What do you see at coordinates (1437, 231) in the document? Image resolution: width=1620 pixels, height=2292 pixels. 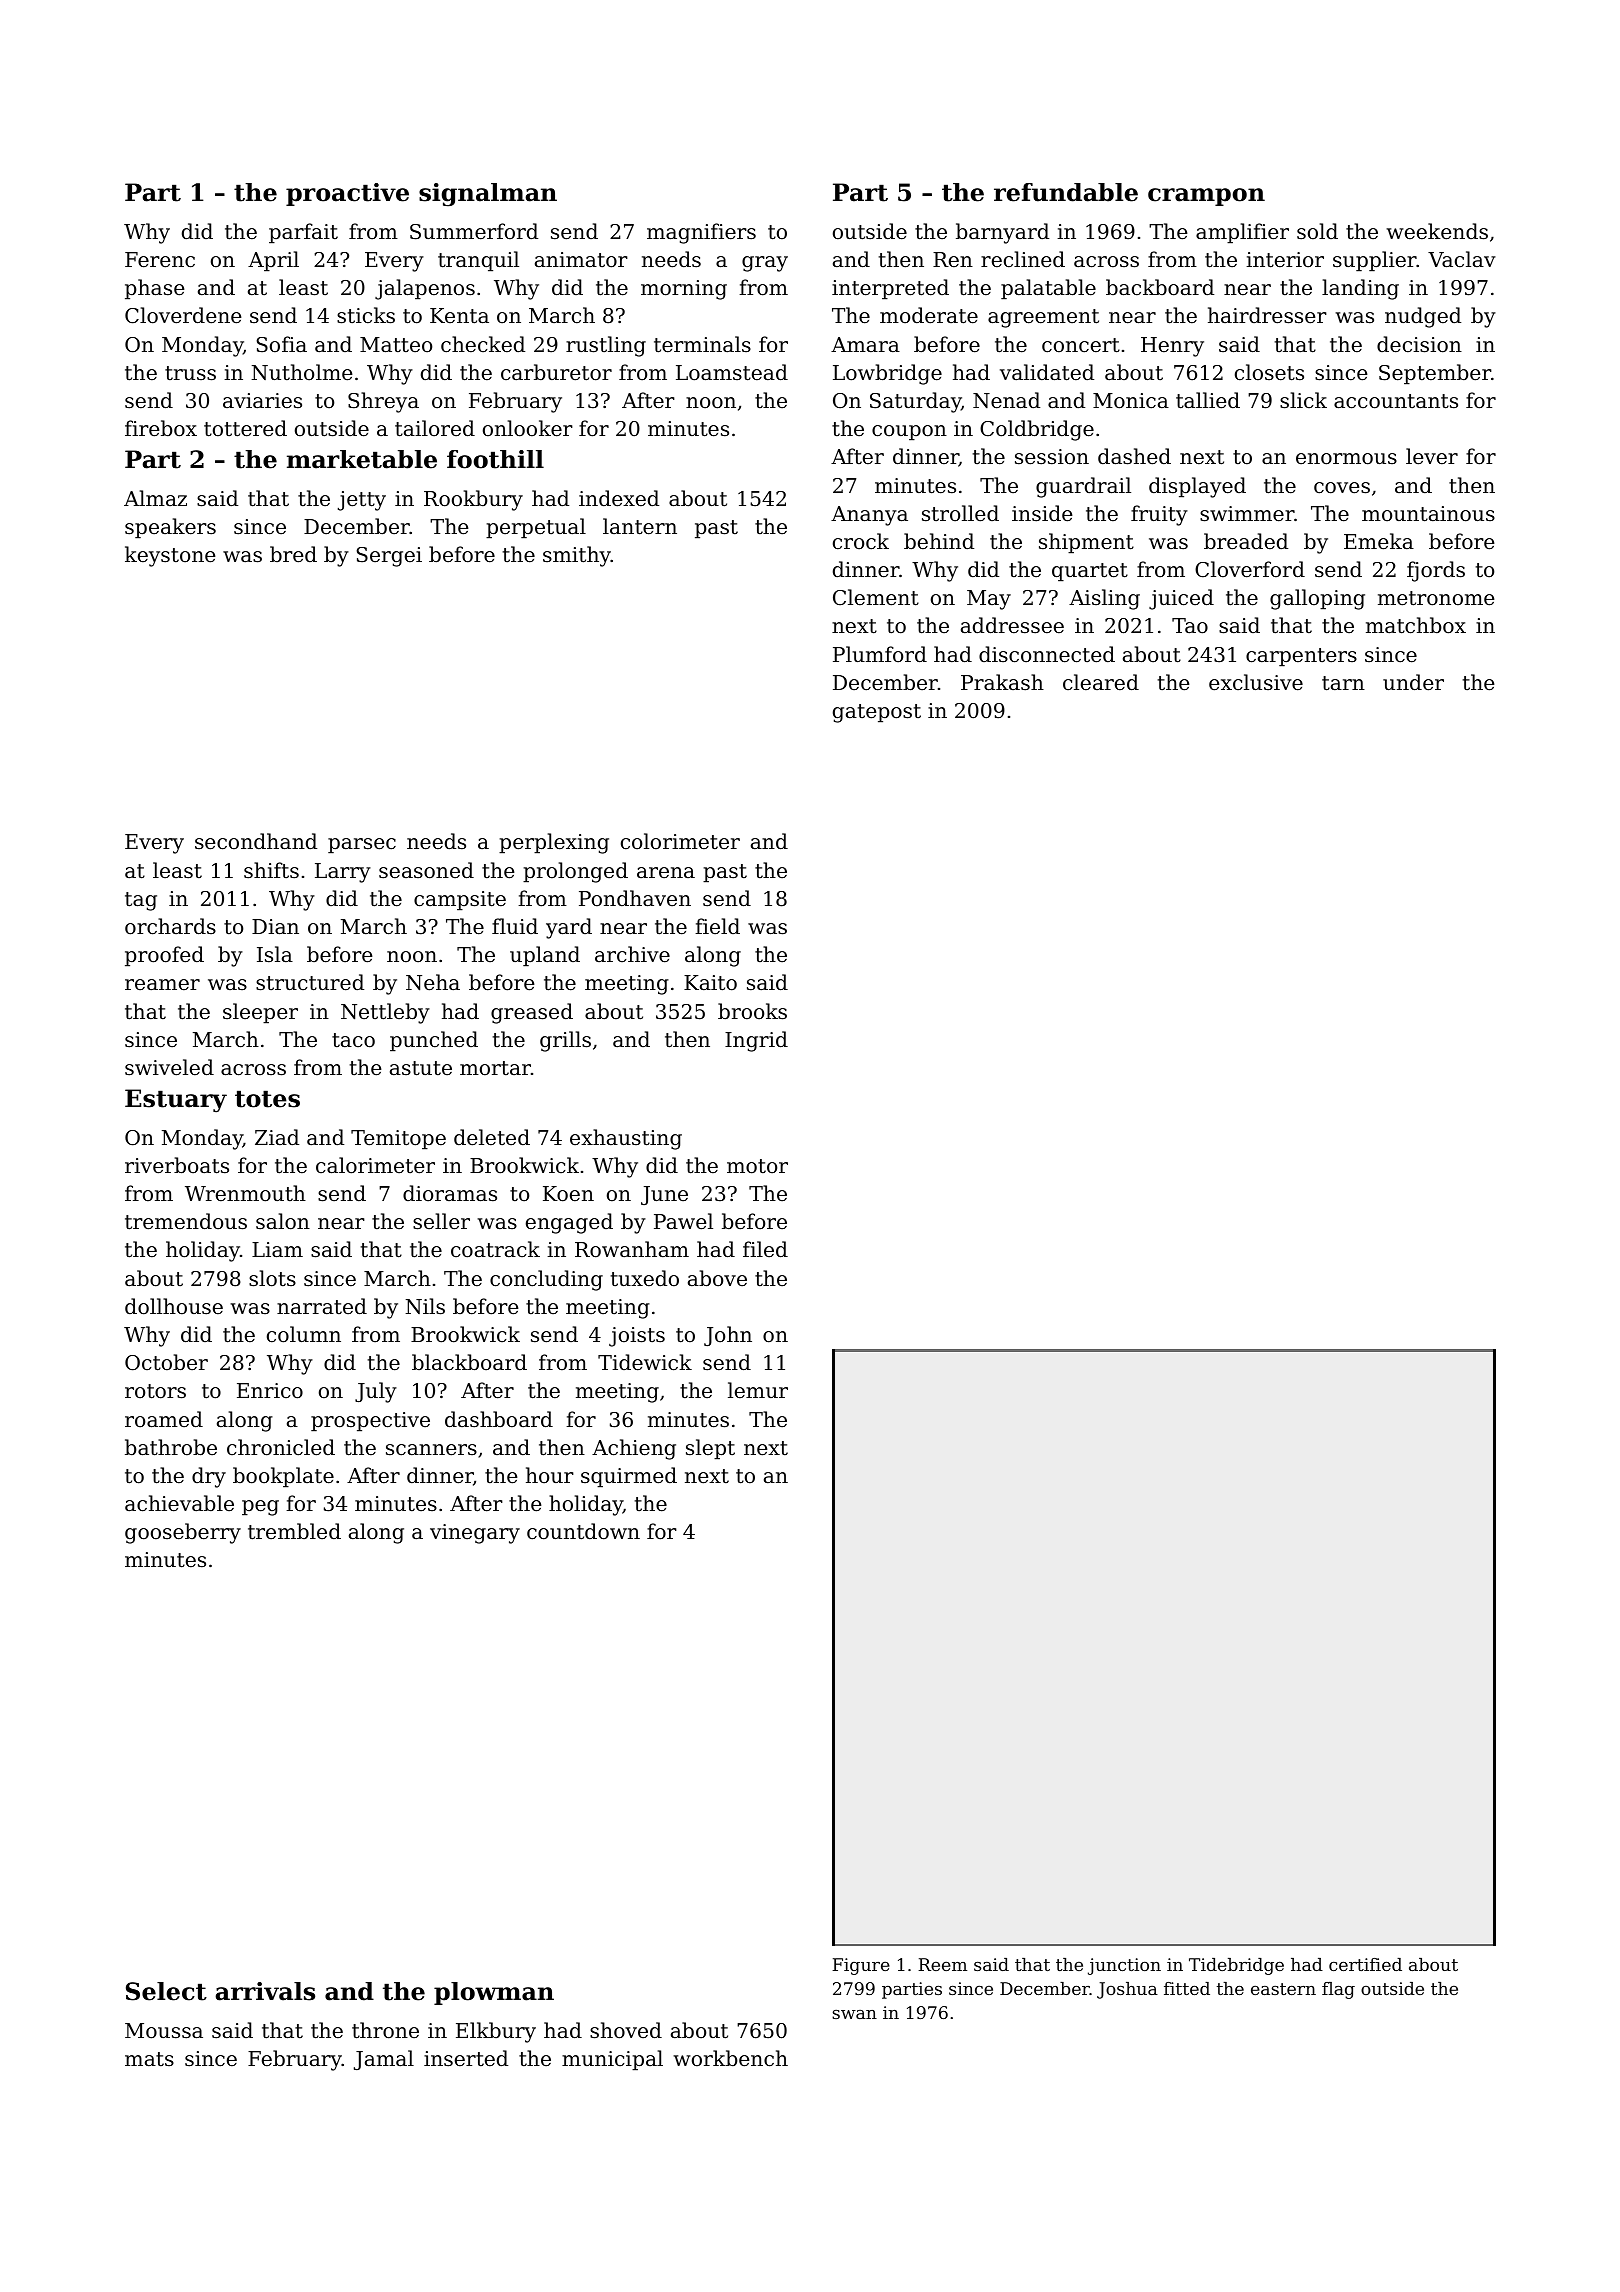 I see `weekends` at bounding box center [1437, 231].
